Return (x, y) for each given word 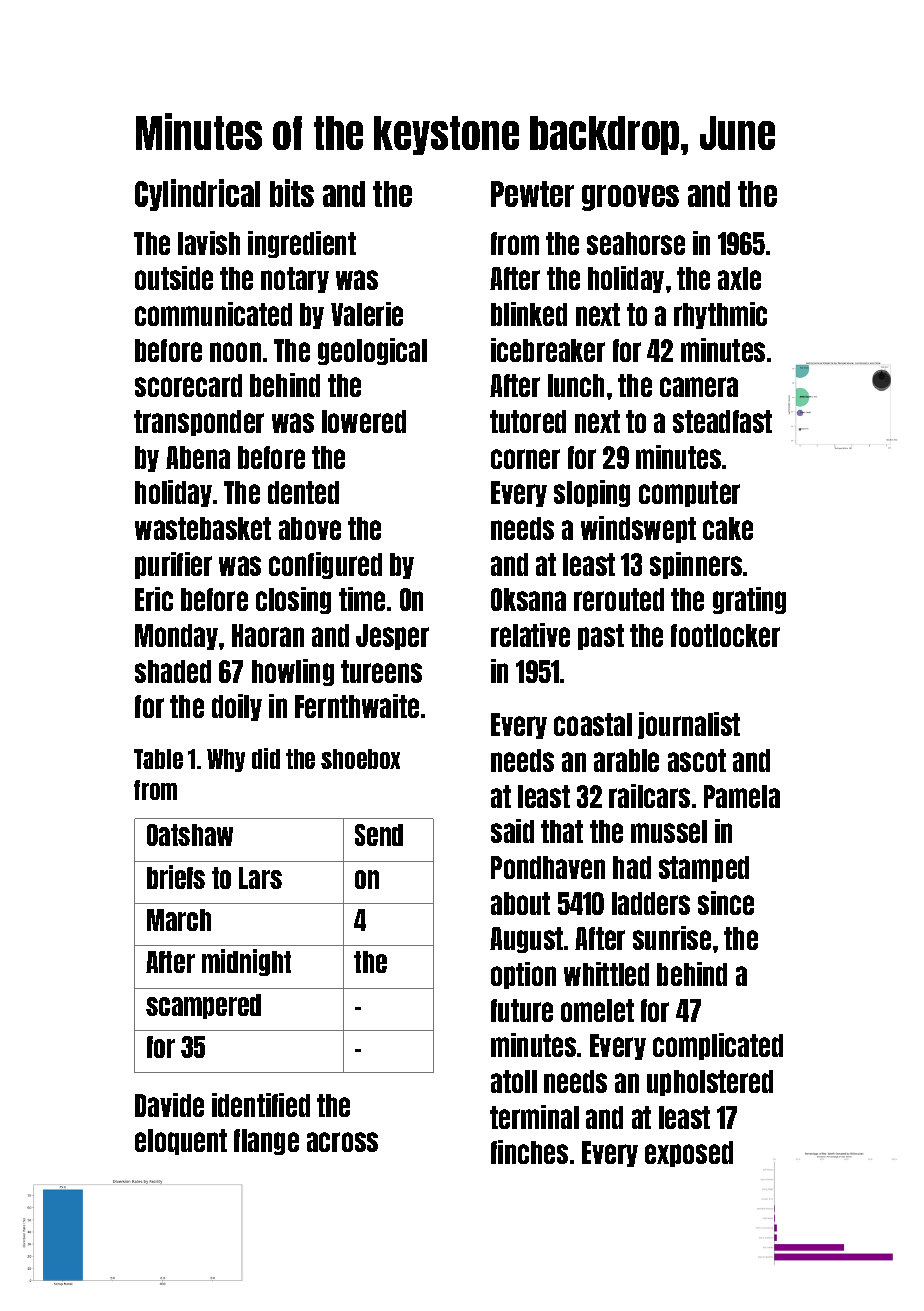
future (522, 1010)
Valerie (367, 314)
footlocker (725, 635)
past (601, 637)
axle (739, 278)
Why (226, 760)
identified (261, 1105)
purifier (173, 565)
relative (530, 635)
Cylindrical (197, 195)
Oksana (528, 599)
